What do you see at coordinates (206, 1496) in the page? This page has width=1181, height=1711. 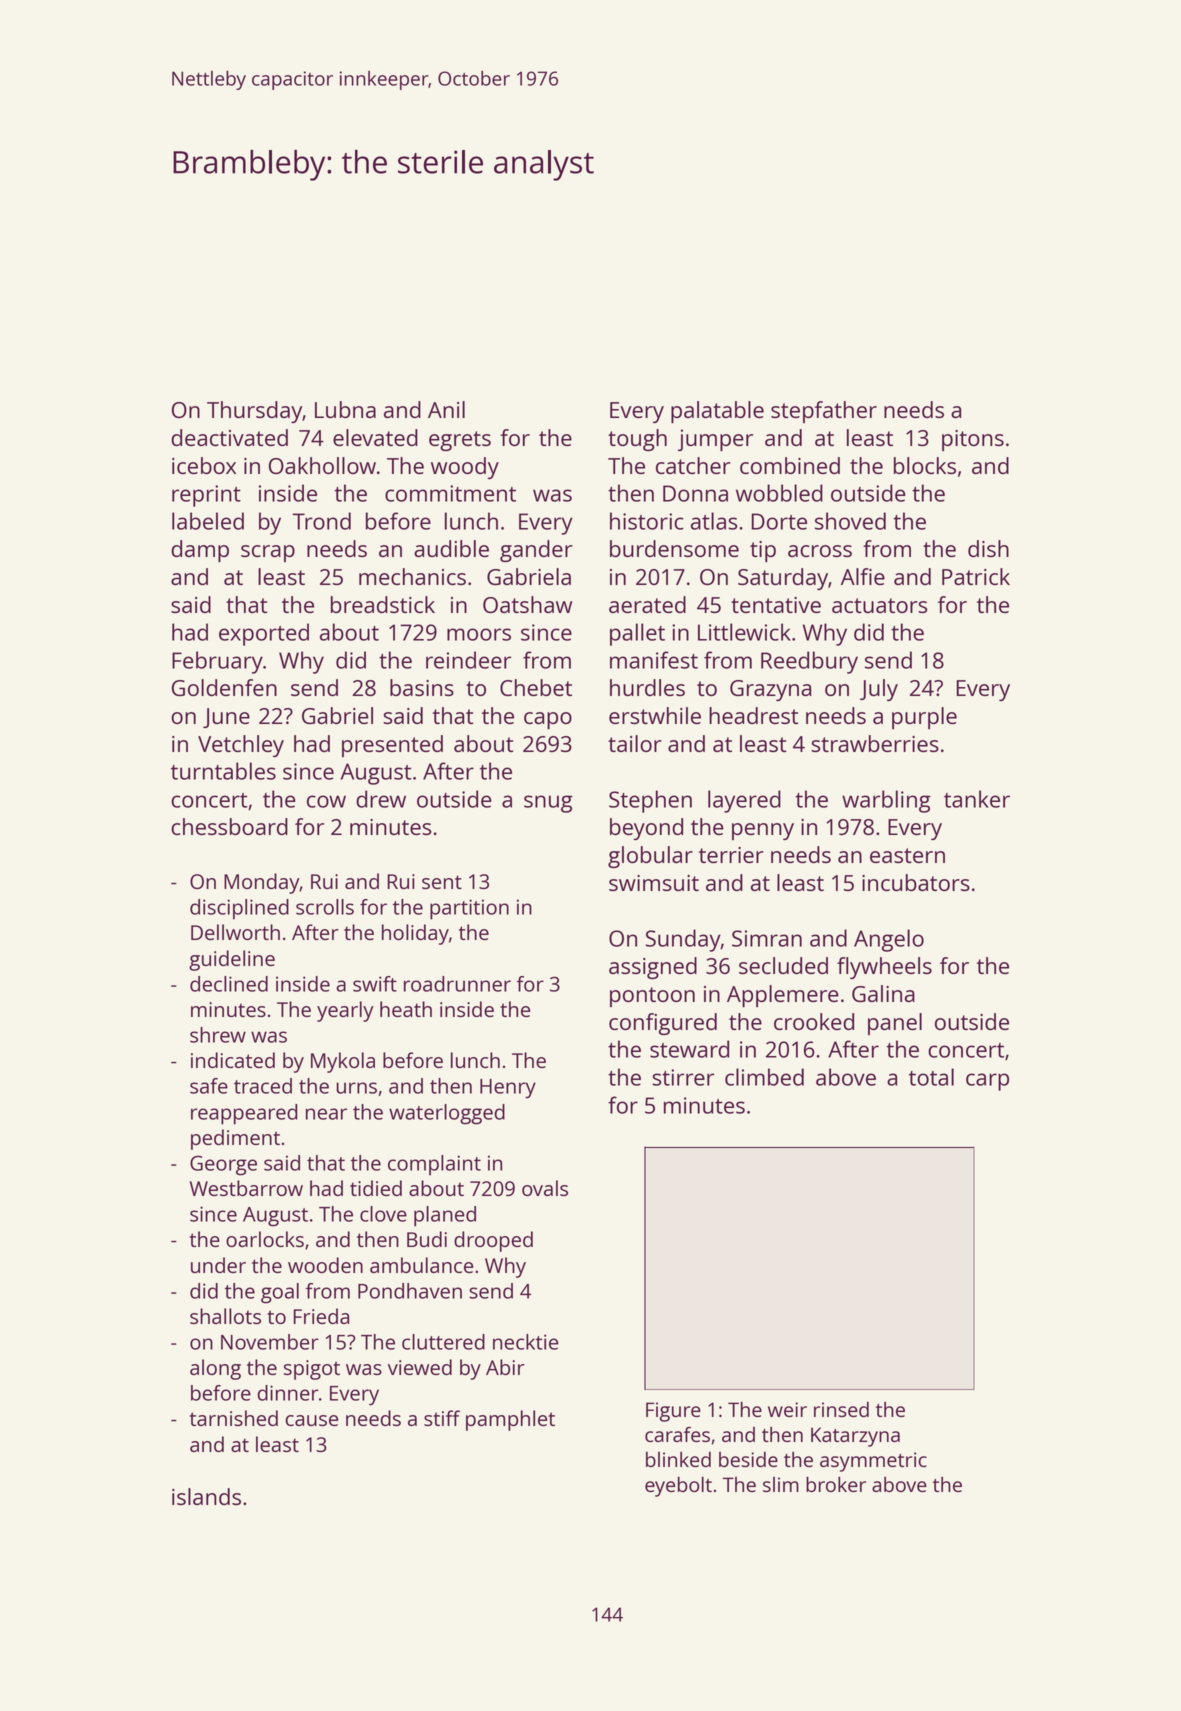 I see `islands` at bounding box center [206, 1496].
